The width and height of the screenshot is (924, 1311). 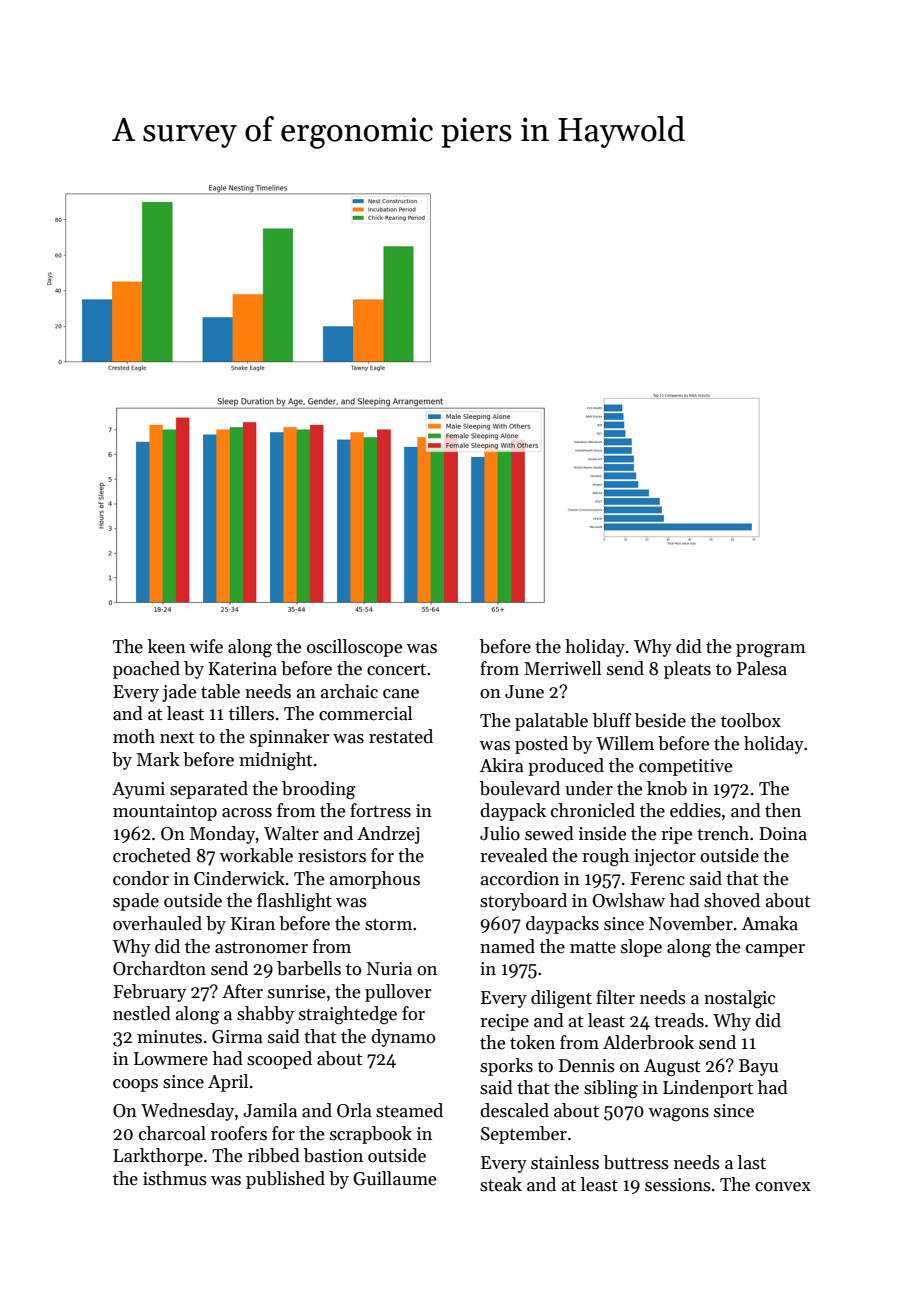 I want to click on camper, so click(x=775, y=950).
